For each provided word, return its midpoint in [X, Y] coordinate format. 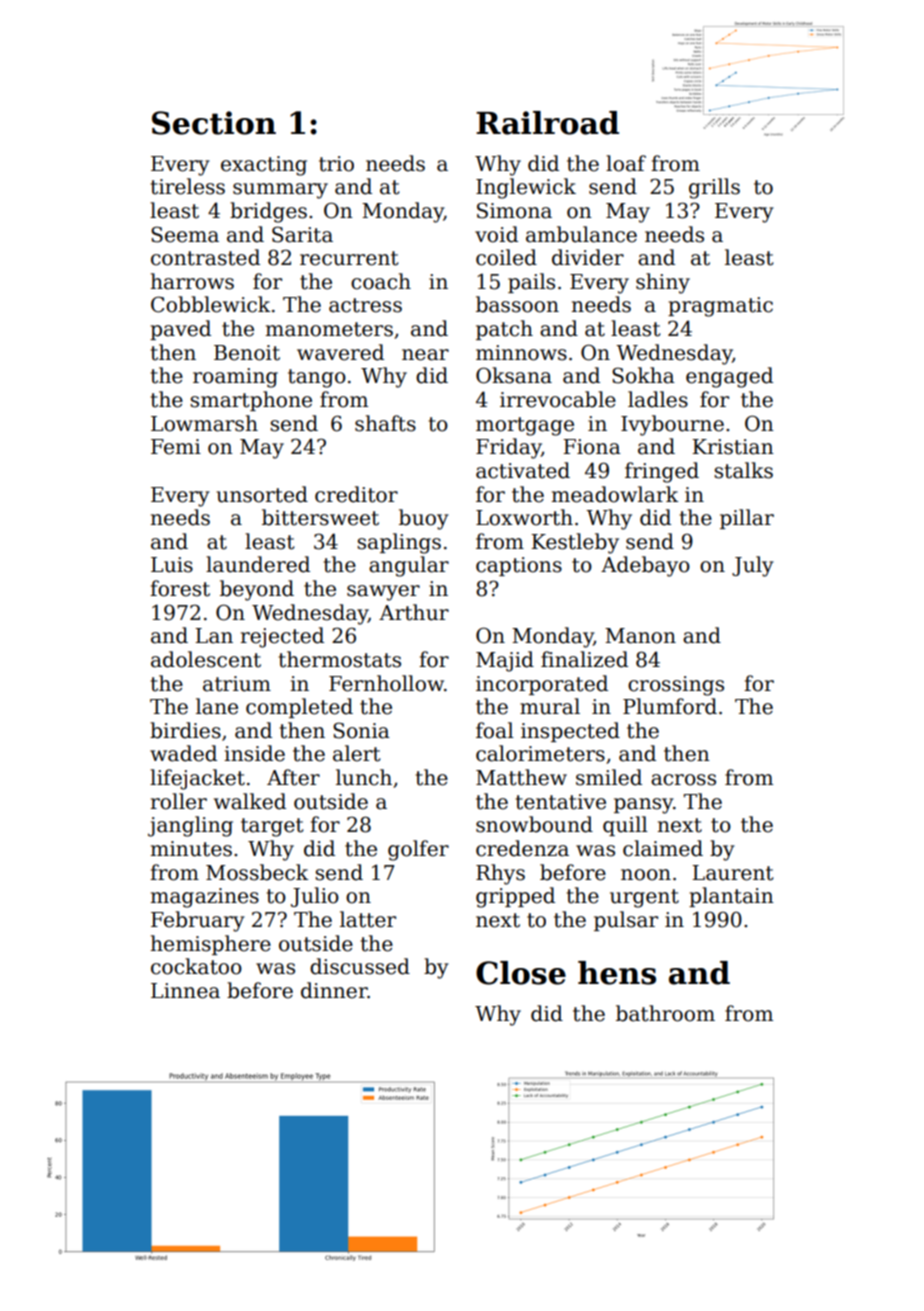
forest [180, 588]
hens [617, 973]
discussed [360, 966]
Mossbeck [257, 872]
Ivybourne [672, 425]
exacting [264, 166]
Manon [640, 636]
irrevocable [558, 399]
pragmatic [720, 307]
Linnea [185, 991]
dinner [334, 990]
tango [317, 378]
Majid [505, 661]
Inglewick [526, 188]
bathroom [665, 1013]
